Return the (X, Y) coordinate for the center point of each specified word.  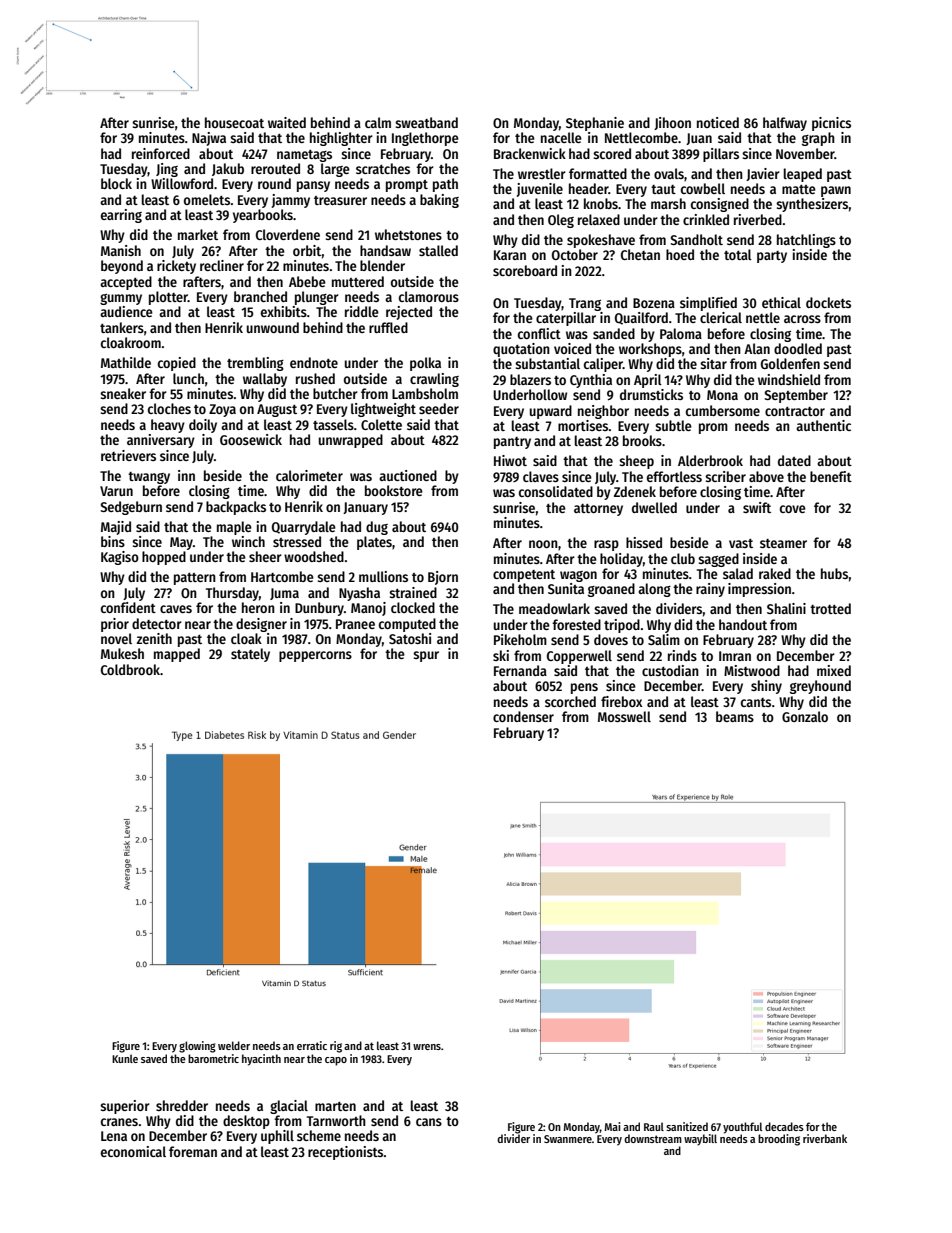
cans (429, 1122)
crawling (434, 380)
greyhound (820, 687)
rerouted (275, 168)
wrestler (542, 173)
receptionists (346, 1153)
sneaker (123, 393)
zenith (154, 638)
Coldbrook (130, 669)
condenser (523, 716)
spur (426, 656)
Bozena (654, 303)
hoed (680, 254)
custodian (670, 670)
